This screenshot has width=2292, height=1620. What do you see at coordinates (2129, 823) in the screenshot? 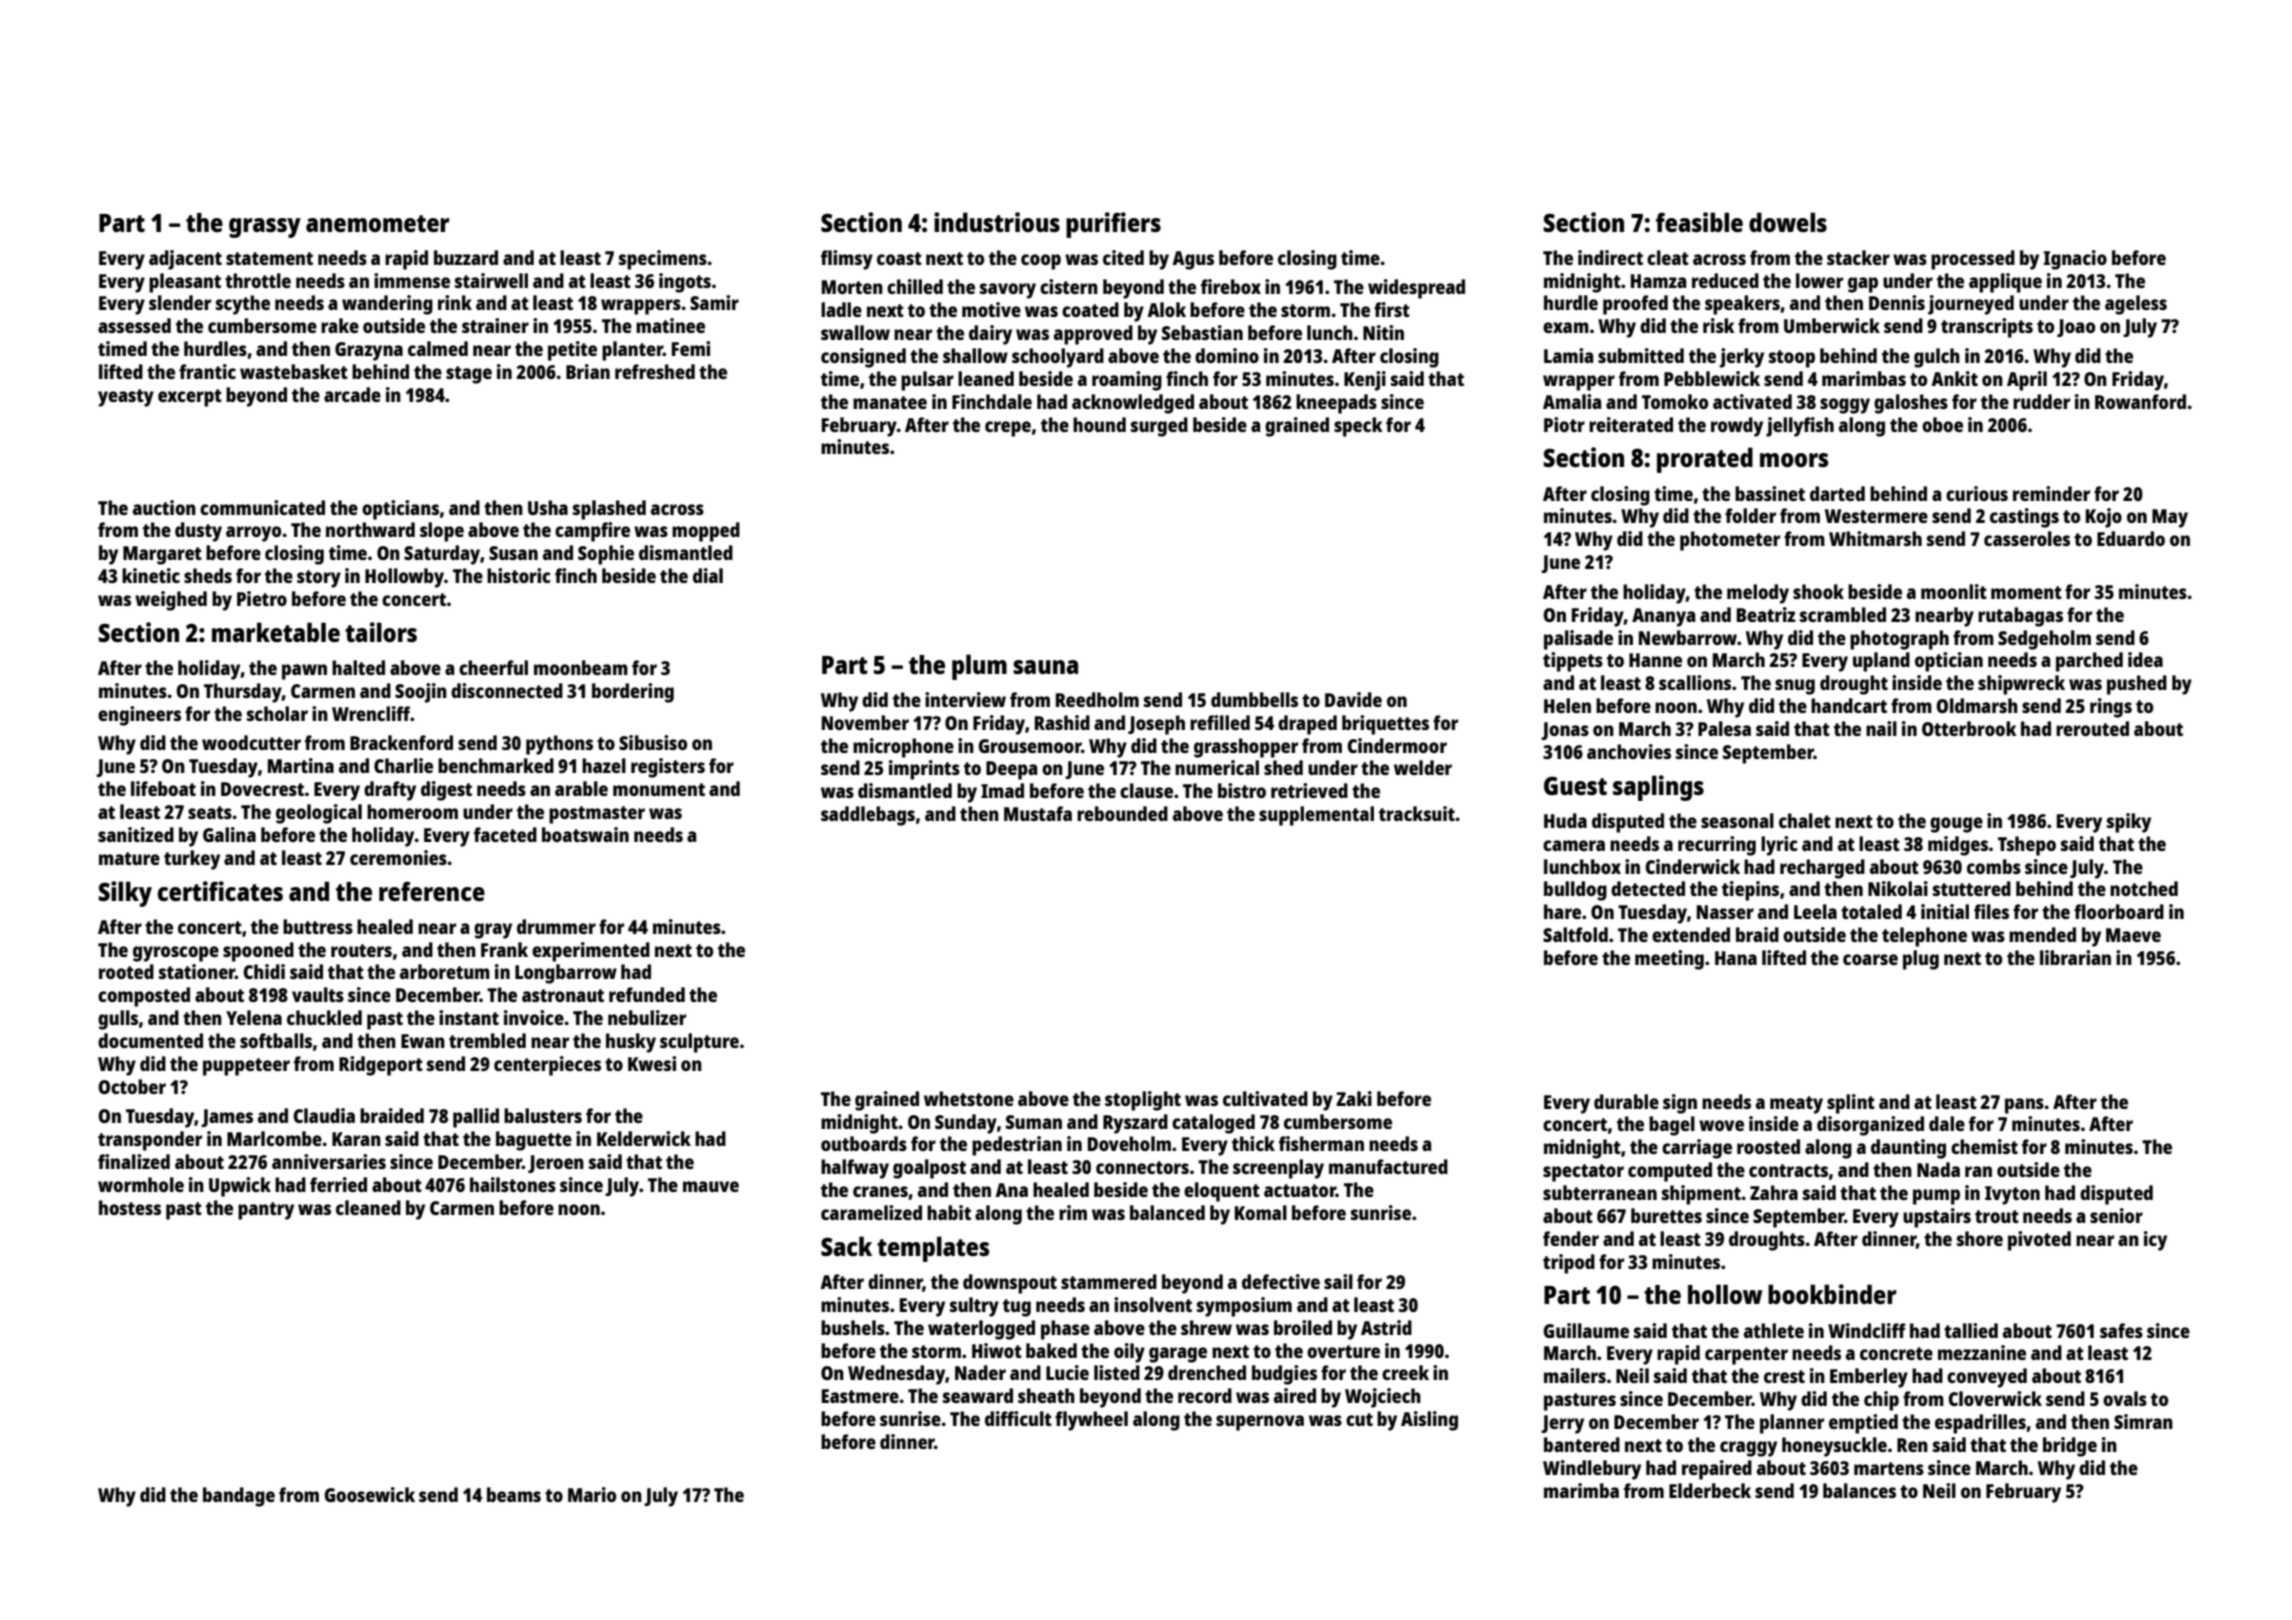
I see `spiky` at bounding box center [2129, 823].
